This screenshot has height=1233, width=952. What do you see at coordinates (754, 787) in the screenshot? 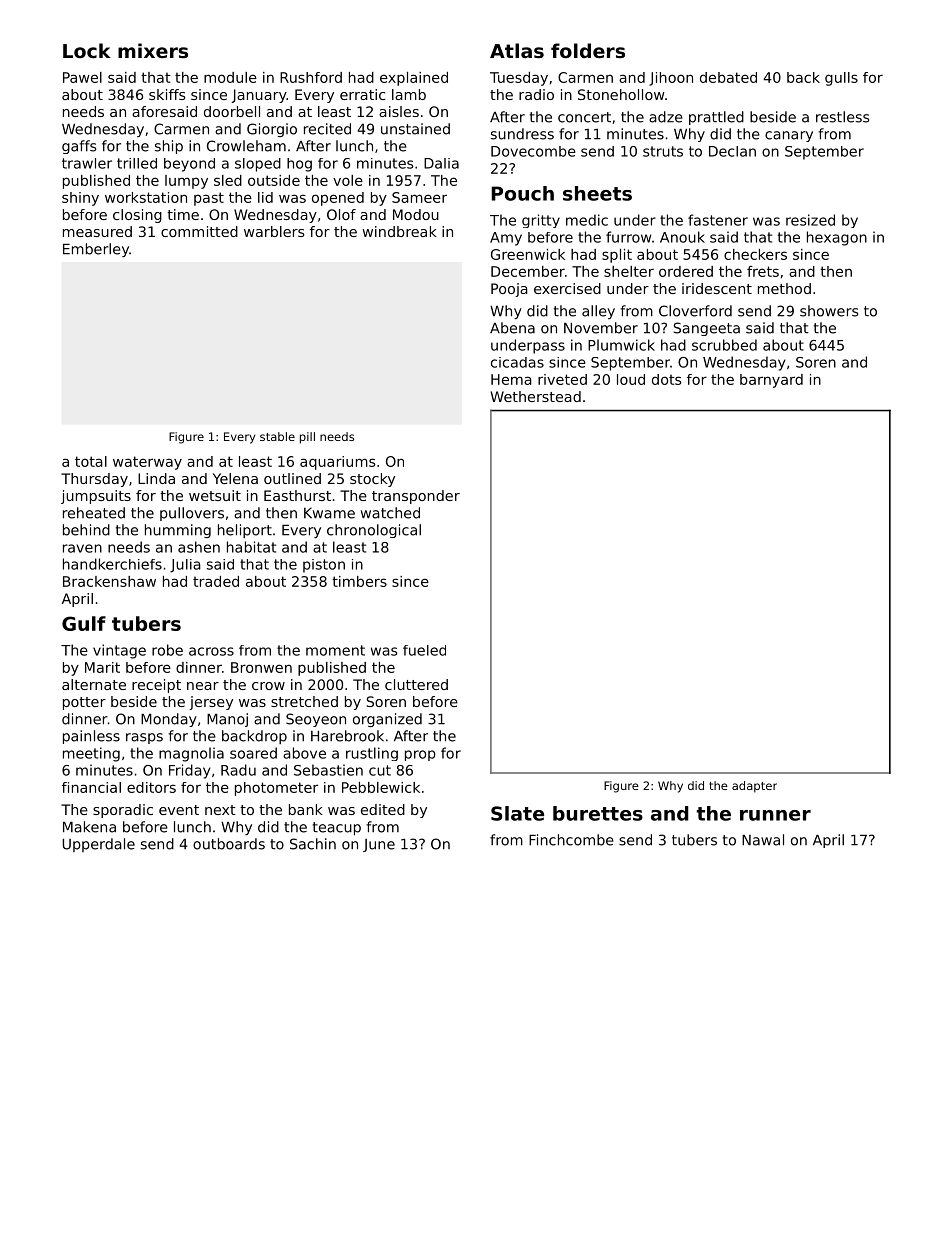
I see `adapter` at bounding box center [754, 787].
